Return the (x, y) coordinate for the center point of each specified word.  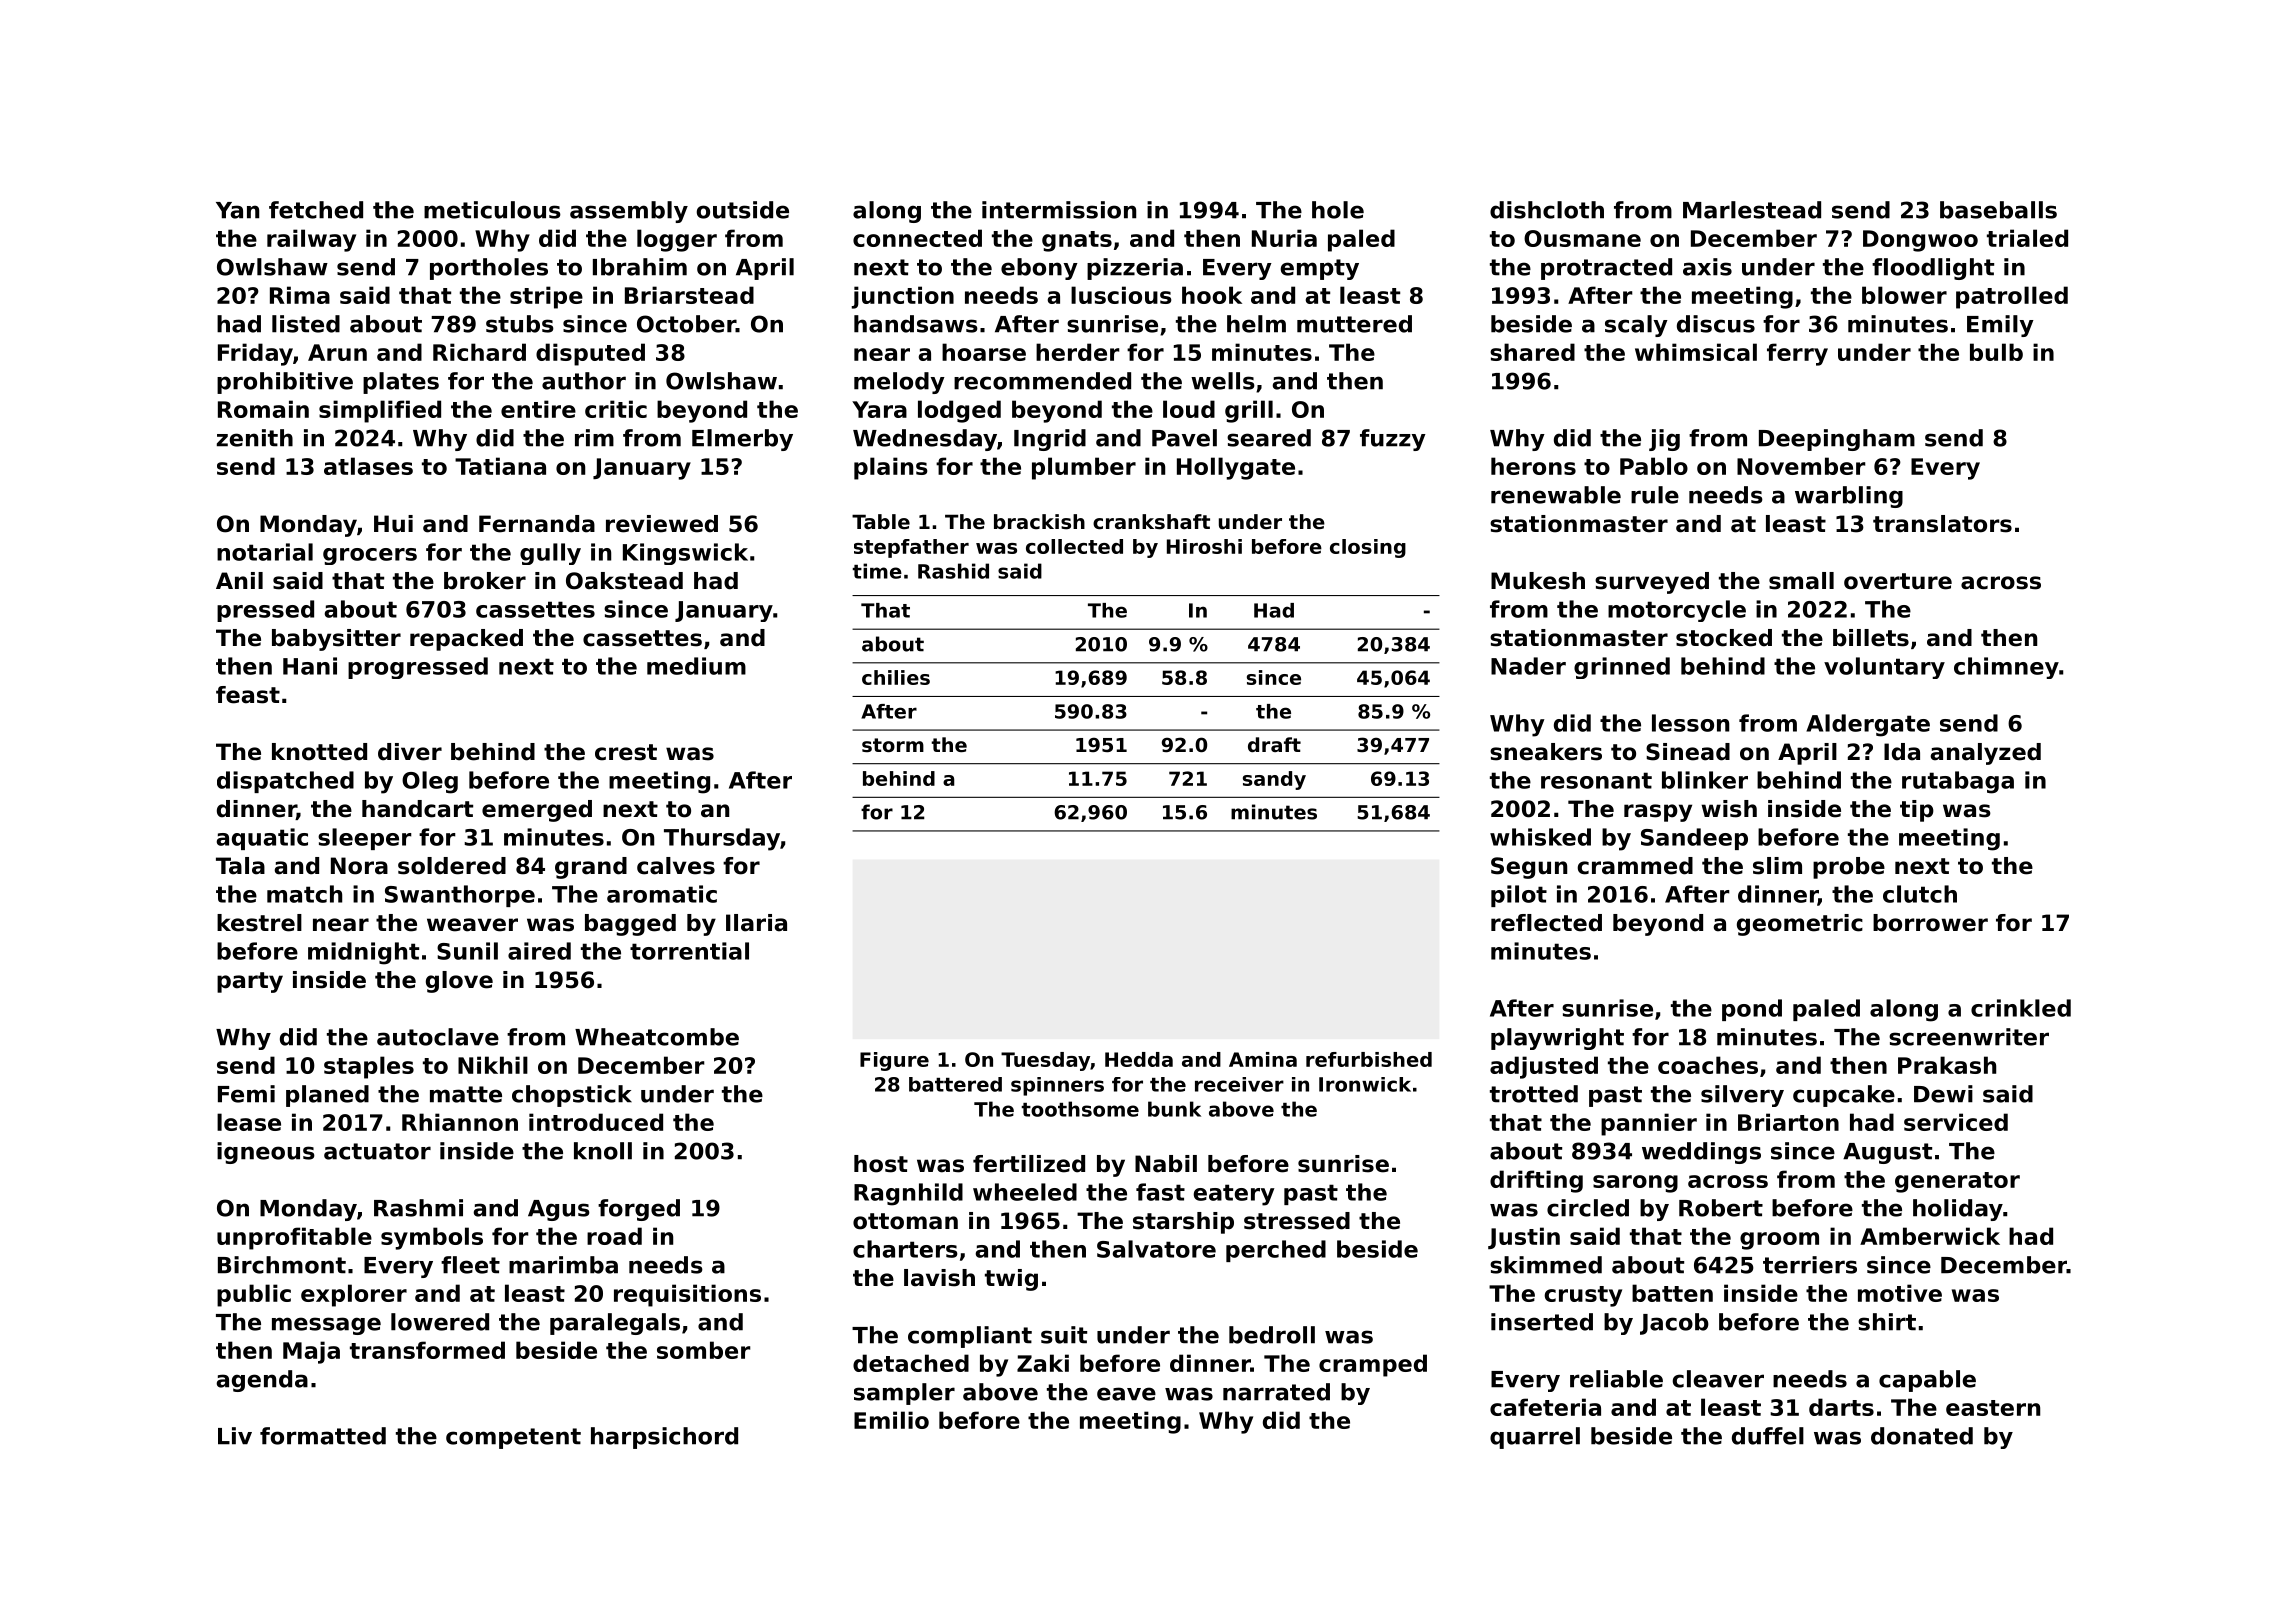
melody (899, 383)
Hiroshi (1204, 546)
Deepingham (1837, 440)
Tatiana (500, 466)
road (614, 1236)
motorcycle (1677, 611)
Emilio (891, 1420)
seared (1269, 438)
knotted (319, 752)
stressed (1297, 1221)
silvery (1742, 1096)
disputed (590, 354)
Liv (235, 1436)
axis (1707, 267)
